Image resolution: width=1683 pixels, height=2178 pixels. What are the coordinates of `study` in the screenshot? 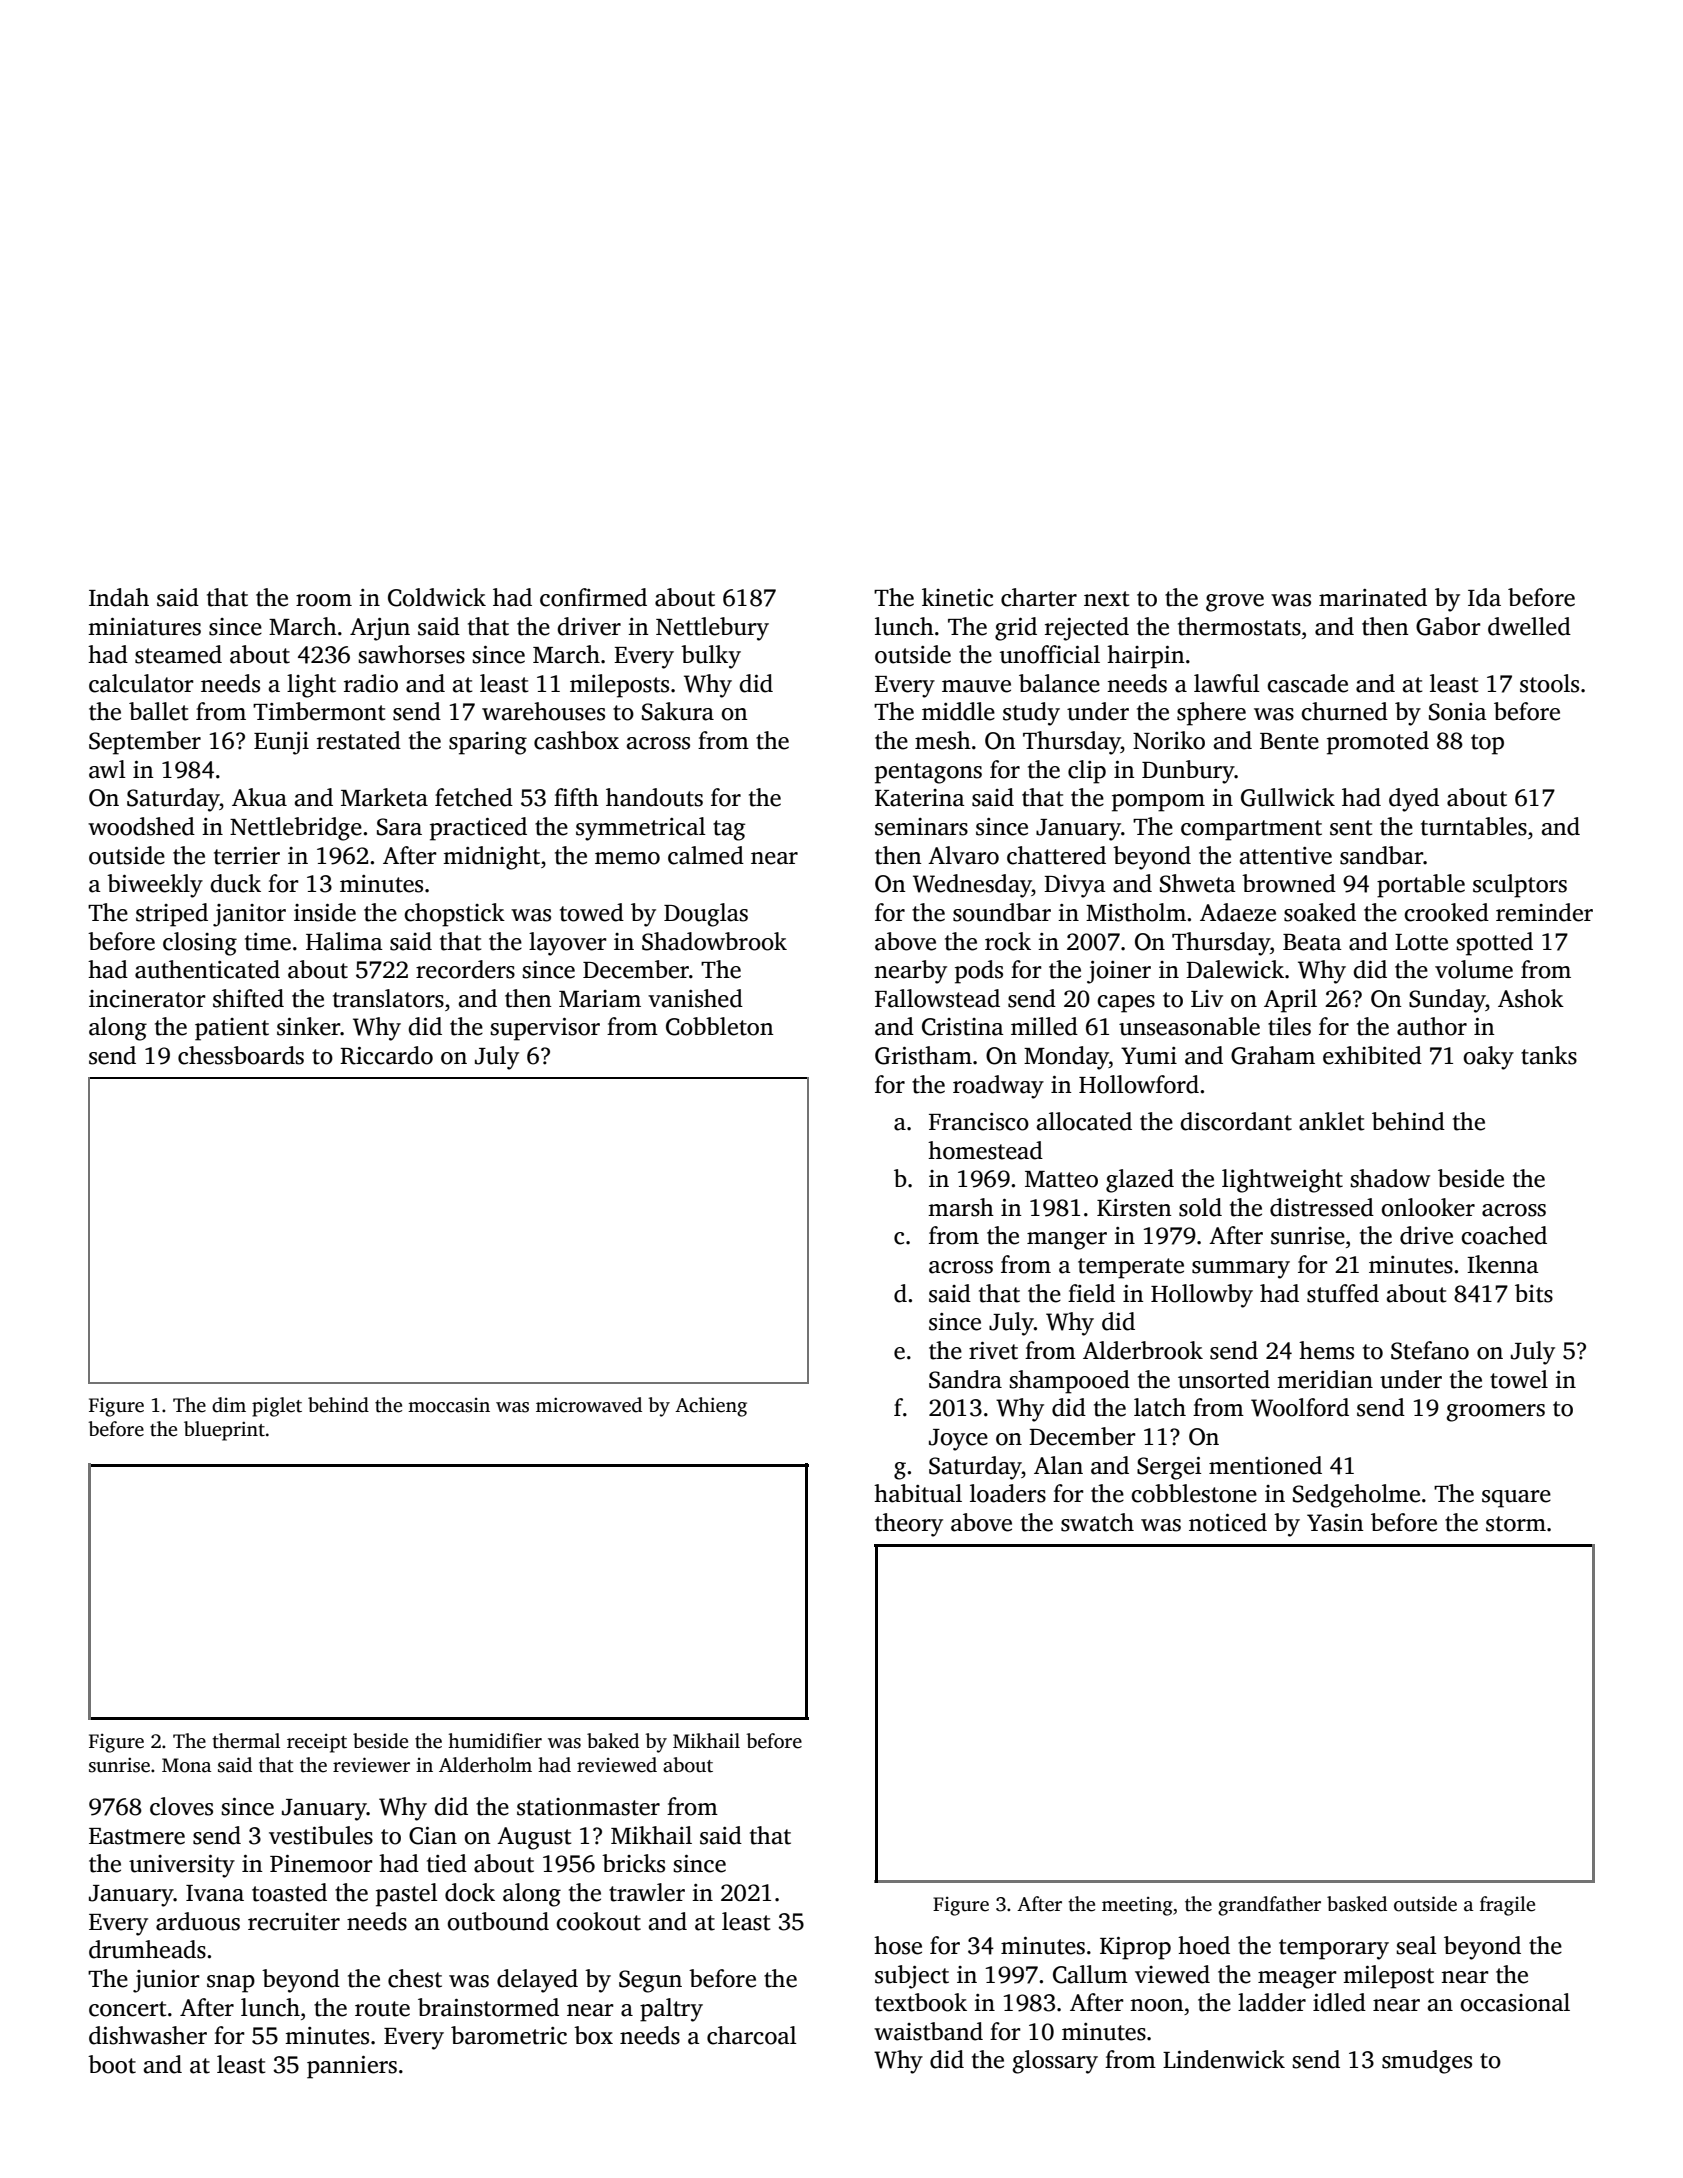 It's located at (1031, 714).
